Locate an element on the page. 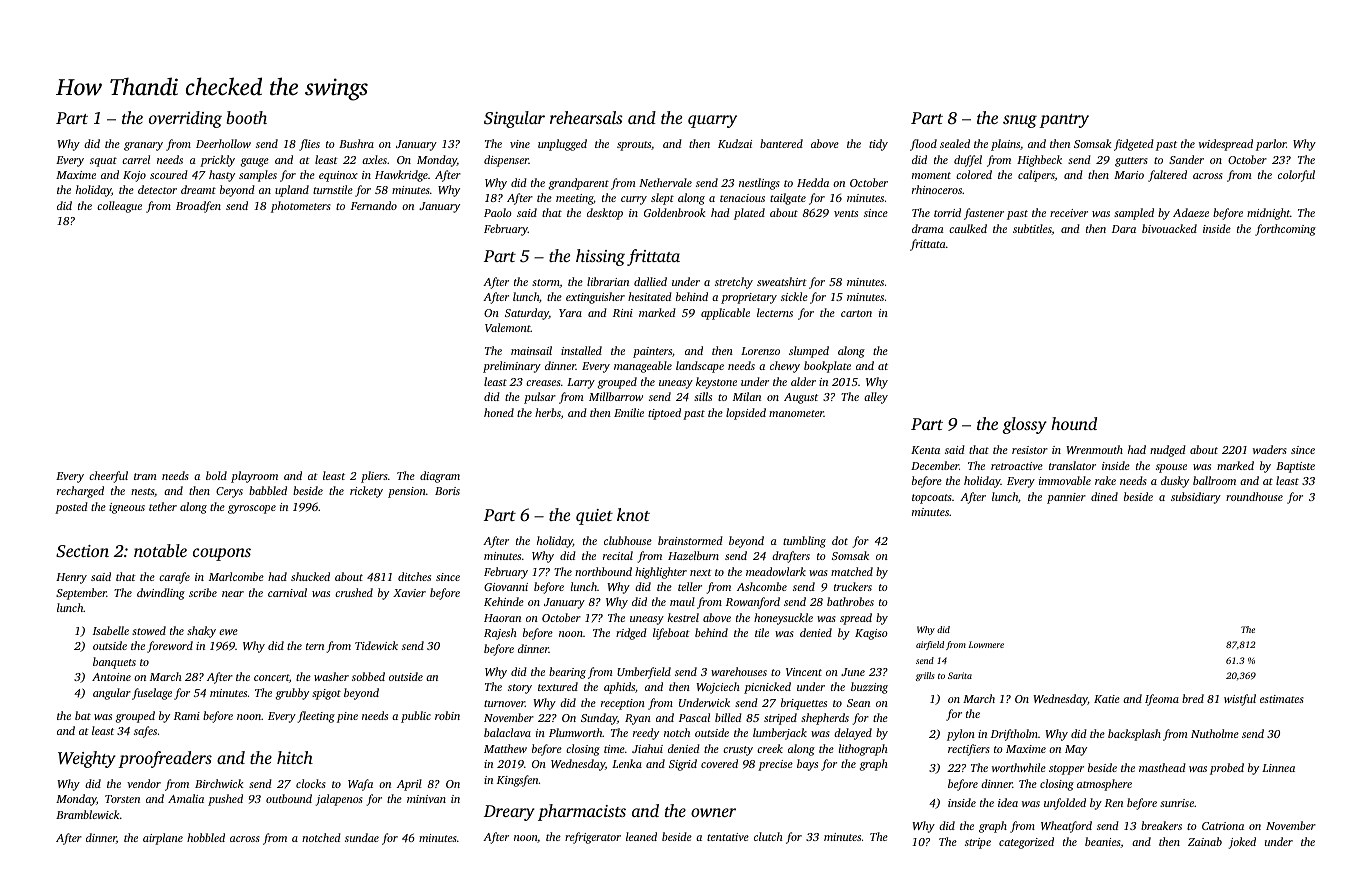 This image has height=887, width=1372. subsidiary is located at coordinates (1196, 498).
